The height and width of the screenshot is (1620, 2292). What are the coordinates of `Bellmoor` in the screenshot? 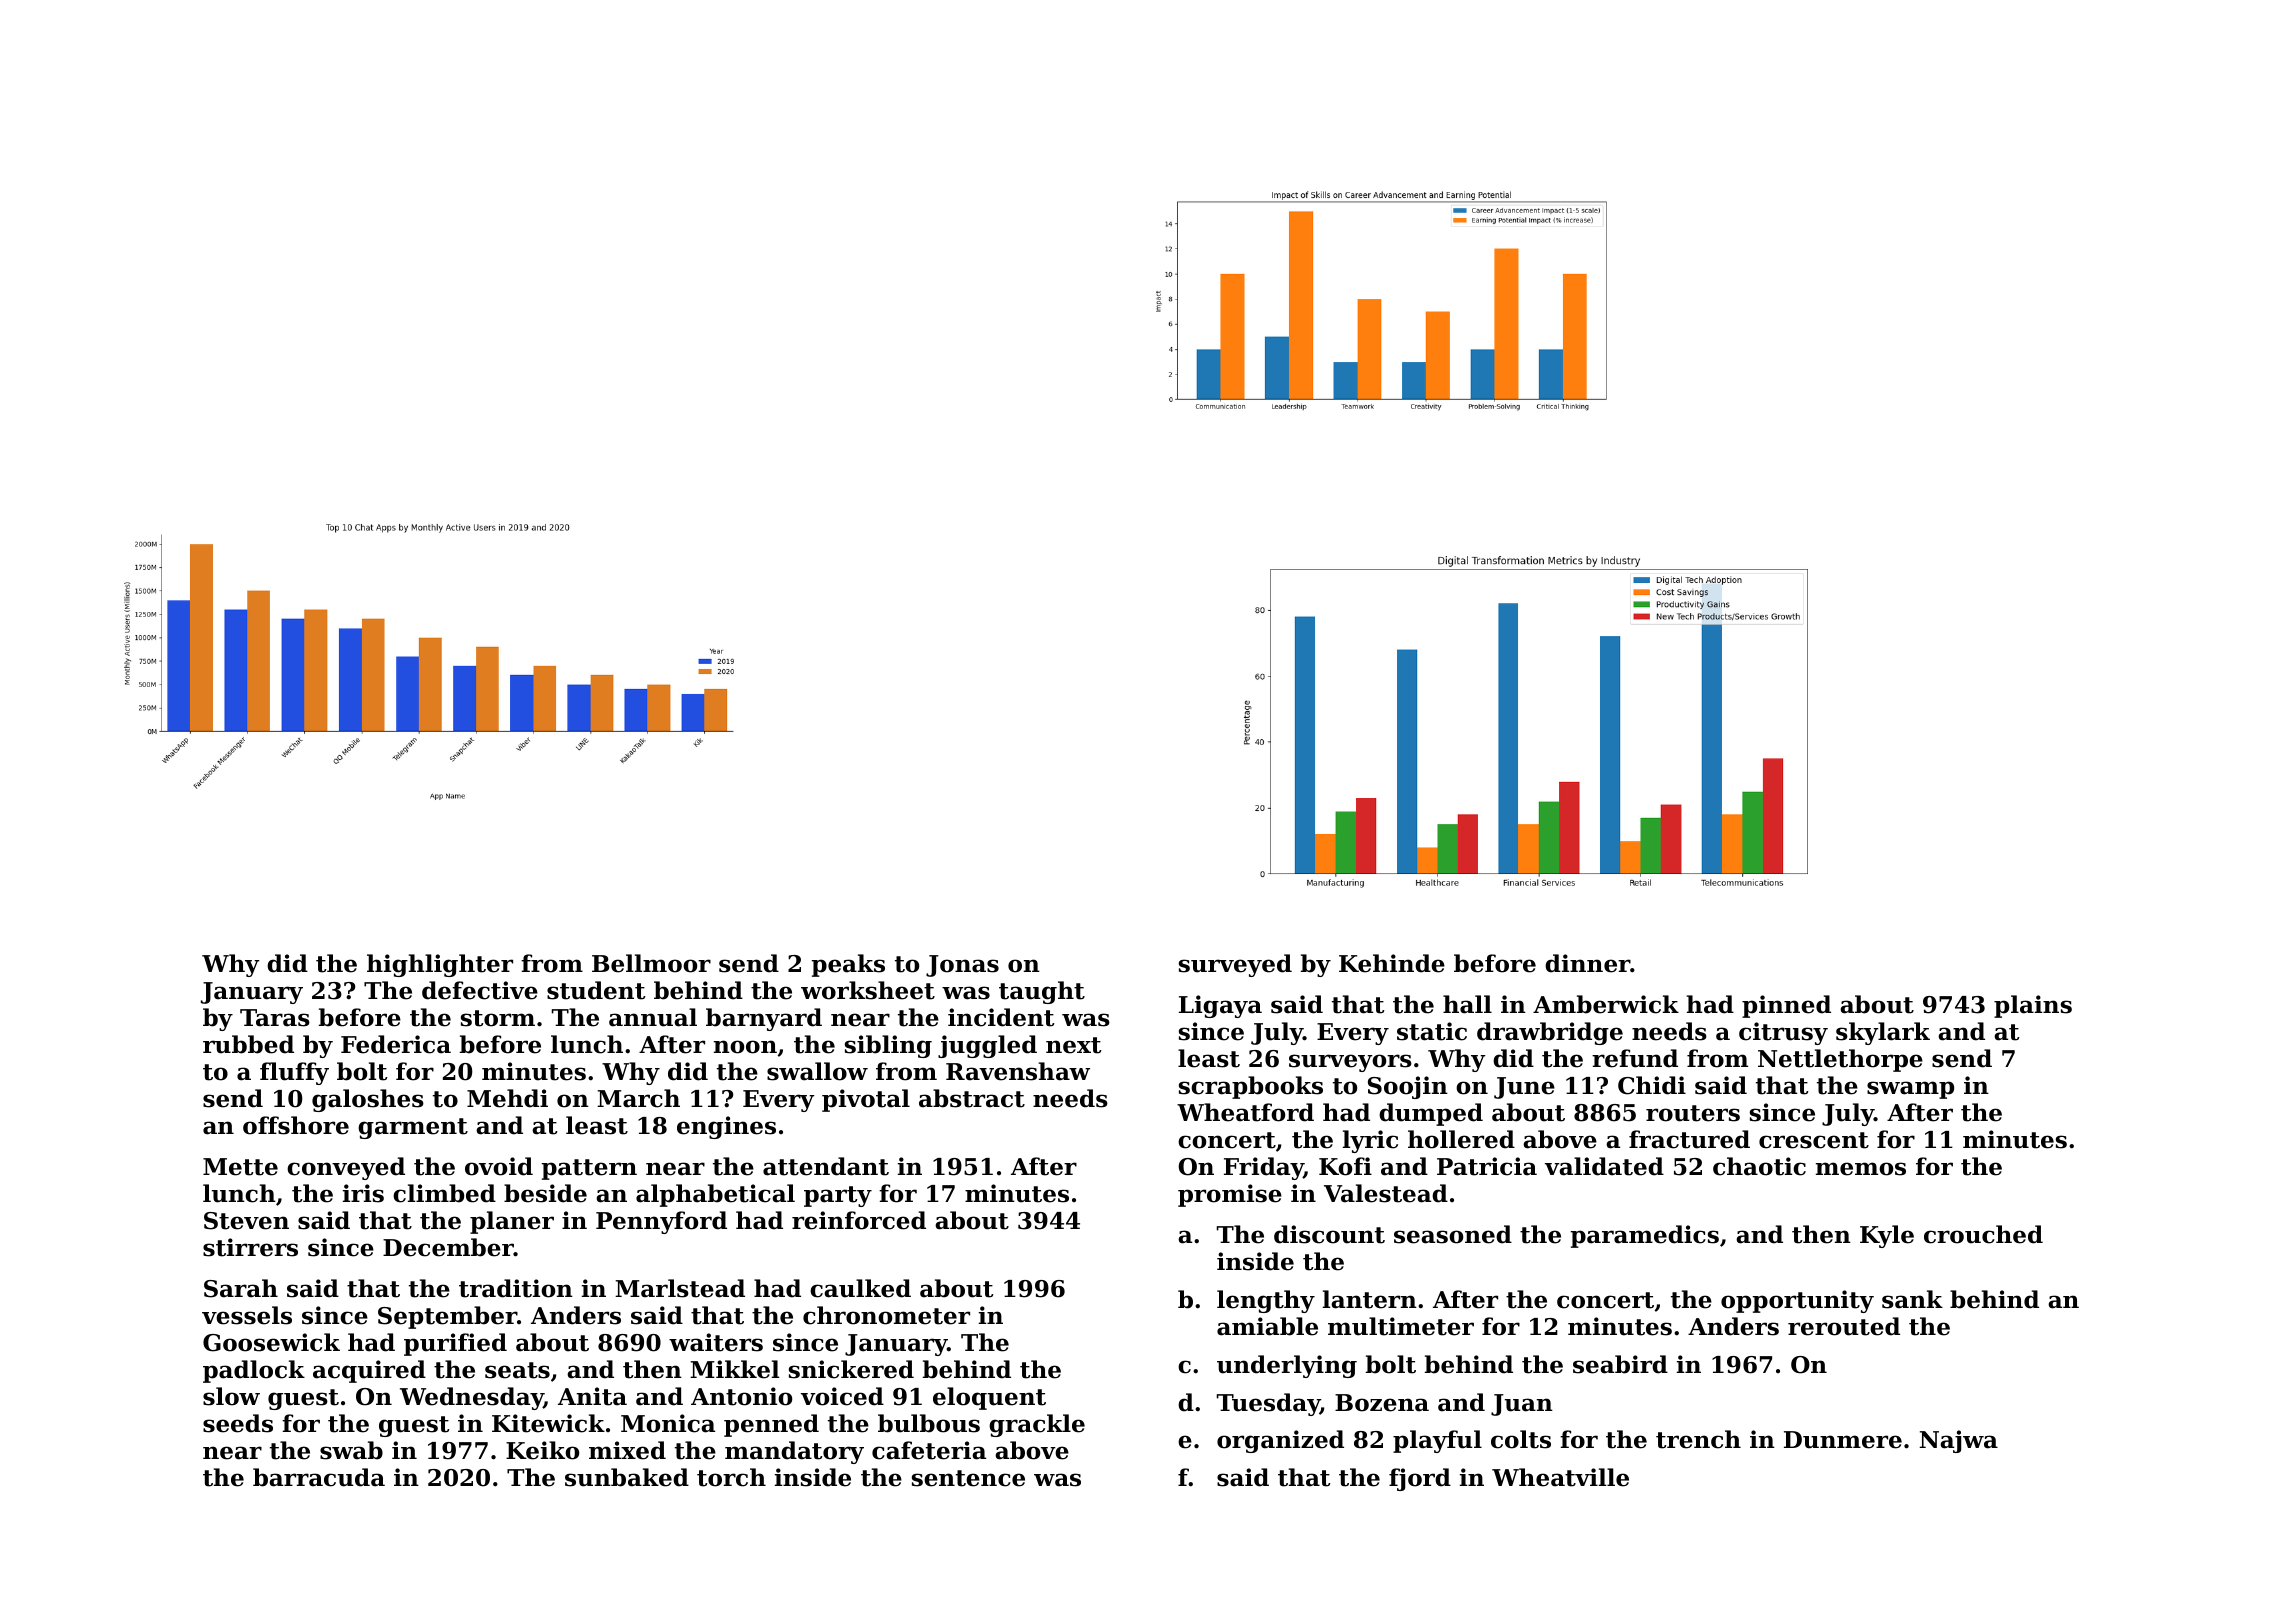 It's located at (651, 963).
